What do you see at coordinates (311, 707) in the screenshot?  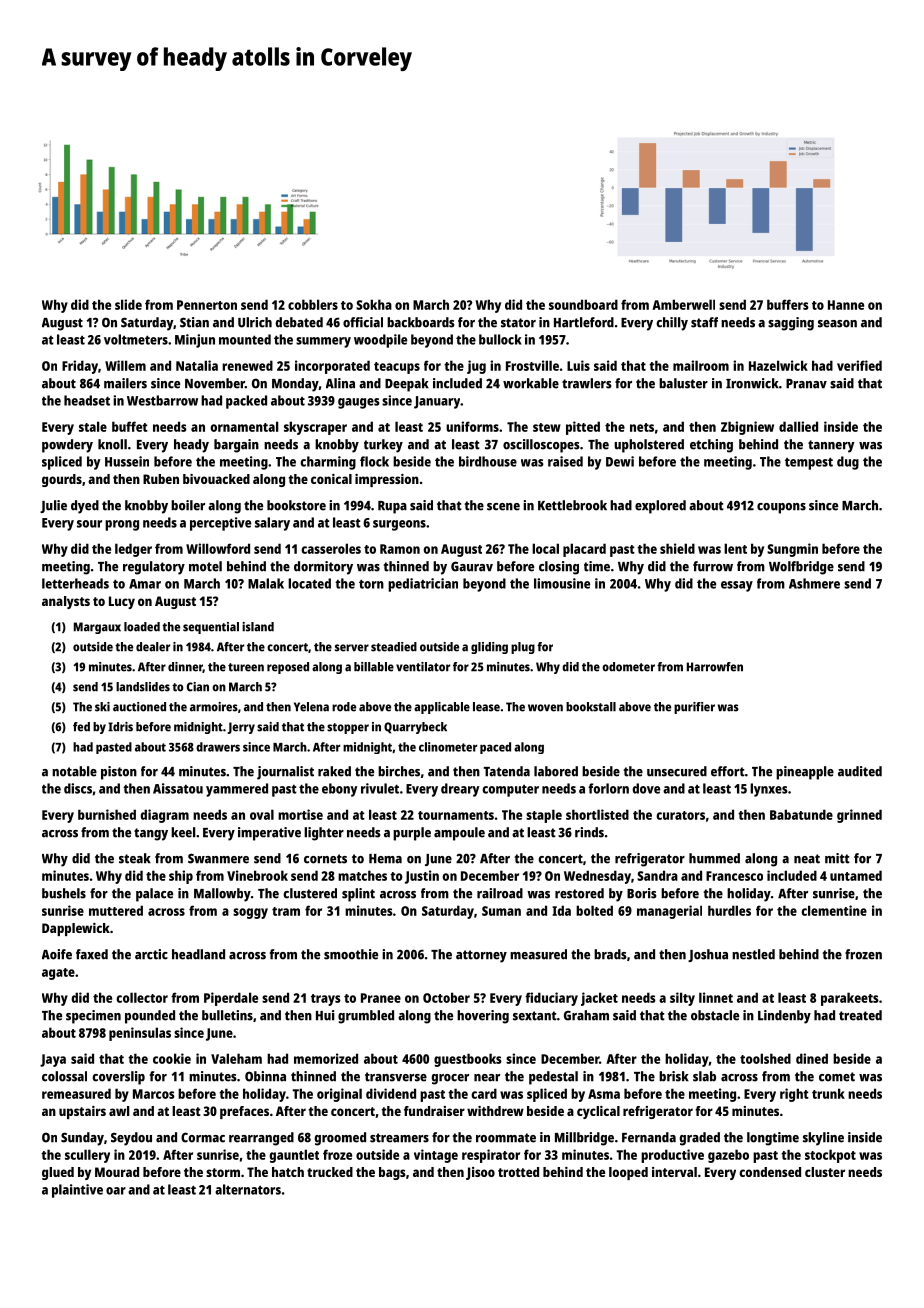 I see `Yelena` at bounding box center [311, 707].
